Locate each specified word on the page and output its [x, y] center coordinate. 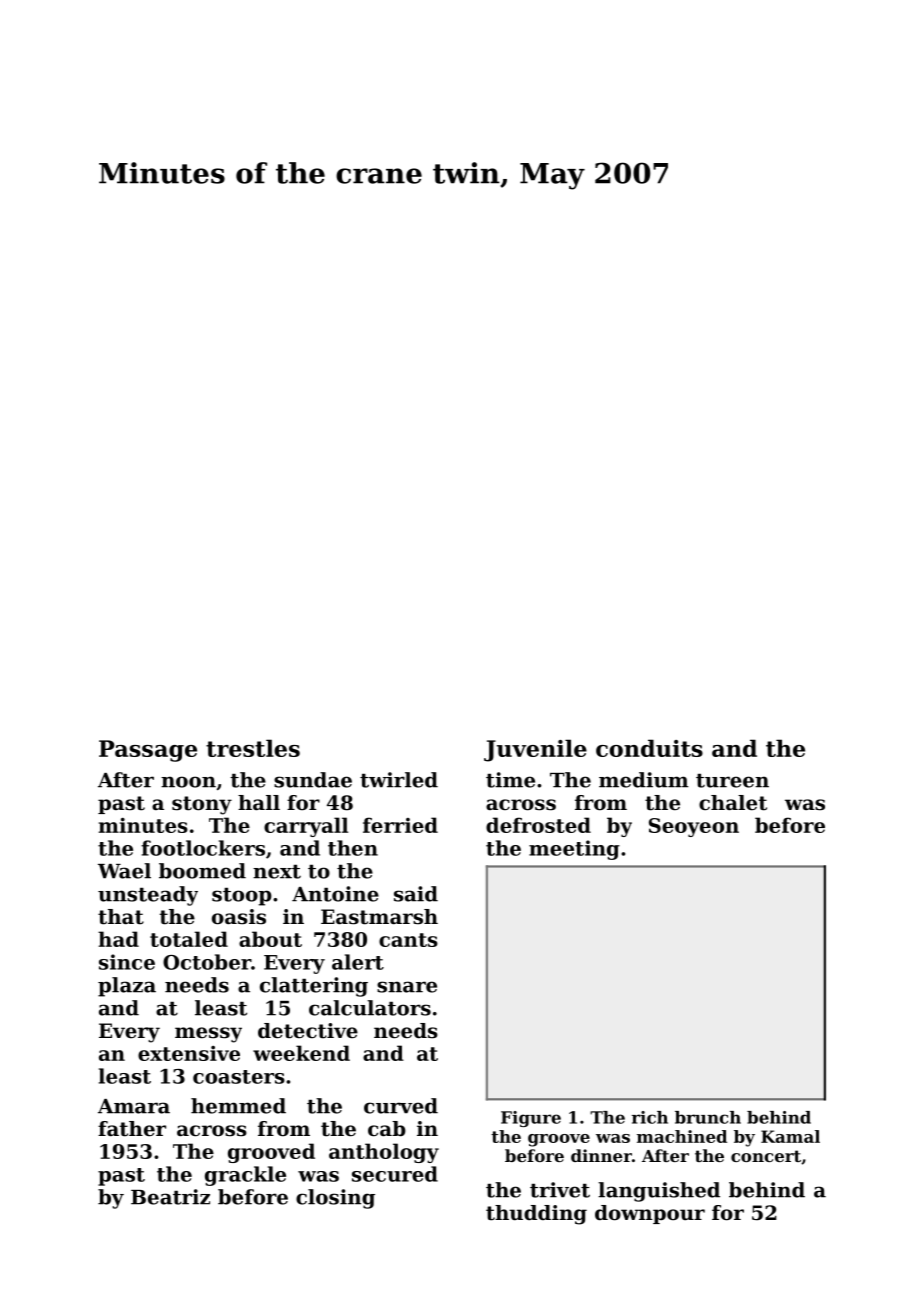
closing [335, 1199]
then [353, 848]
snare [407, 987]
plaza [127, 987]
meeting [574, 850]
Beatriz [170, 1197]
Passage [148, 751]
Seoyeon [694, 827]
